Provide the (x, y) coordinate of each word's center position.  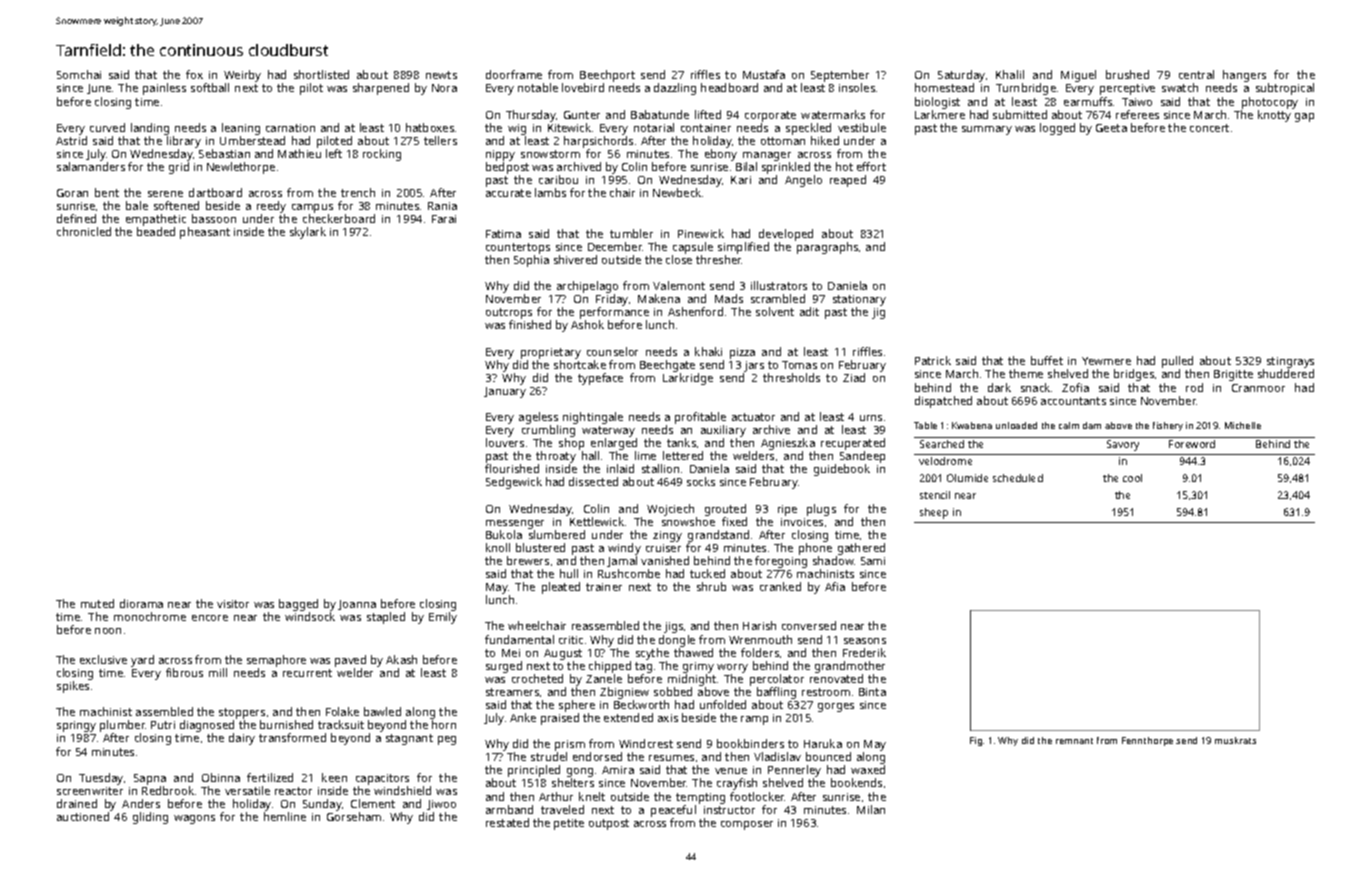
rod (1194, 387)
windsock (310, 616)
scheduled (1018, 478)
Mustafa (764, 74)
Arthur (556, 796)
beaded (156, 231)
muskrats (1235, 740)
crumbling (548, 431)
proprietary (551, 353)
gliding (150, 818)
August (563, 654)
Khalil (1010, 74)
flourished (512, 468)
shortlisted (321, 74)
